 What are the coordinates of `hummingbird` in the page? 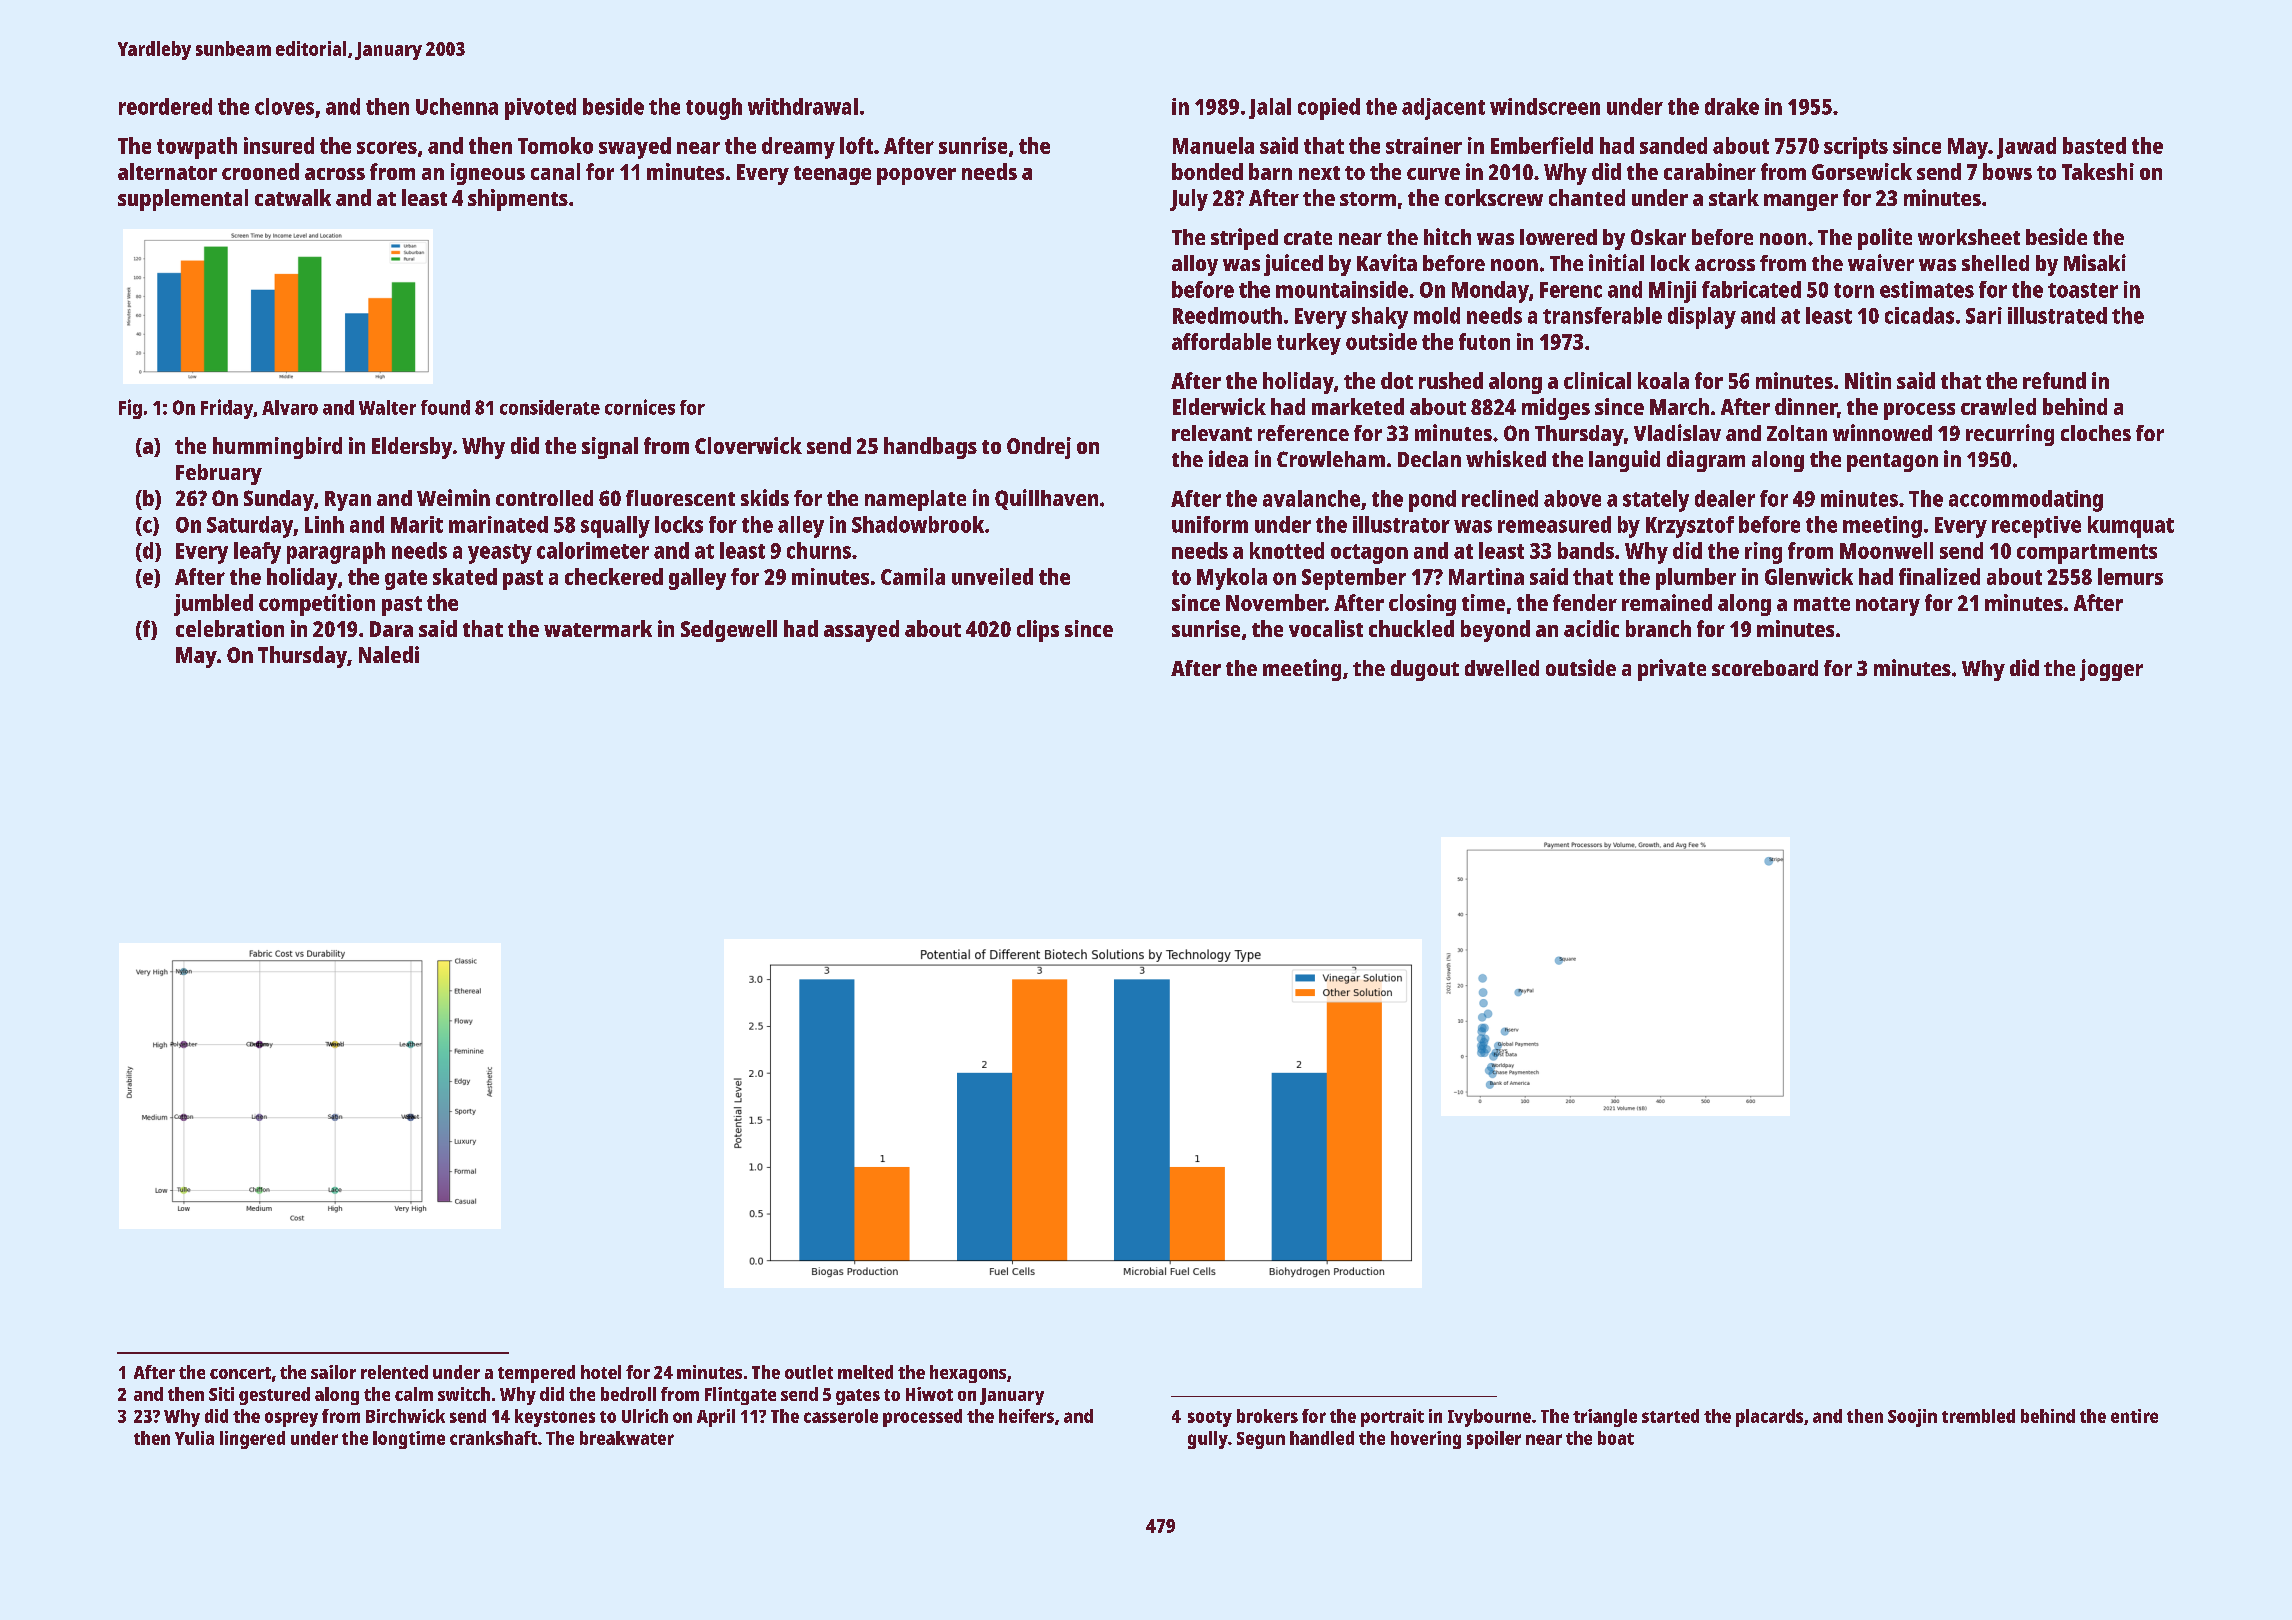 It's located at (277, 448).
